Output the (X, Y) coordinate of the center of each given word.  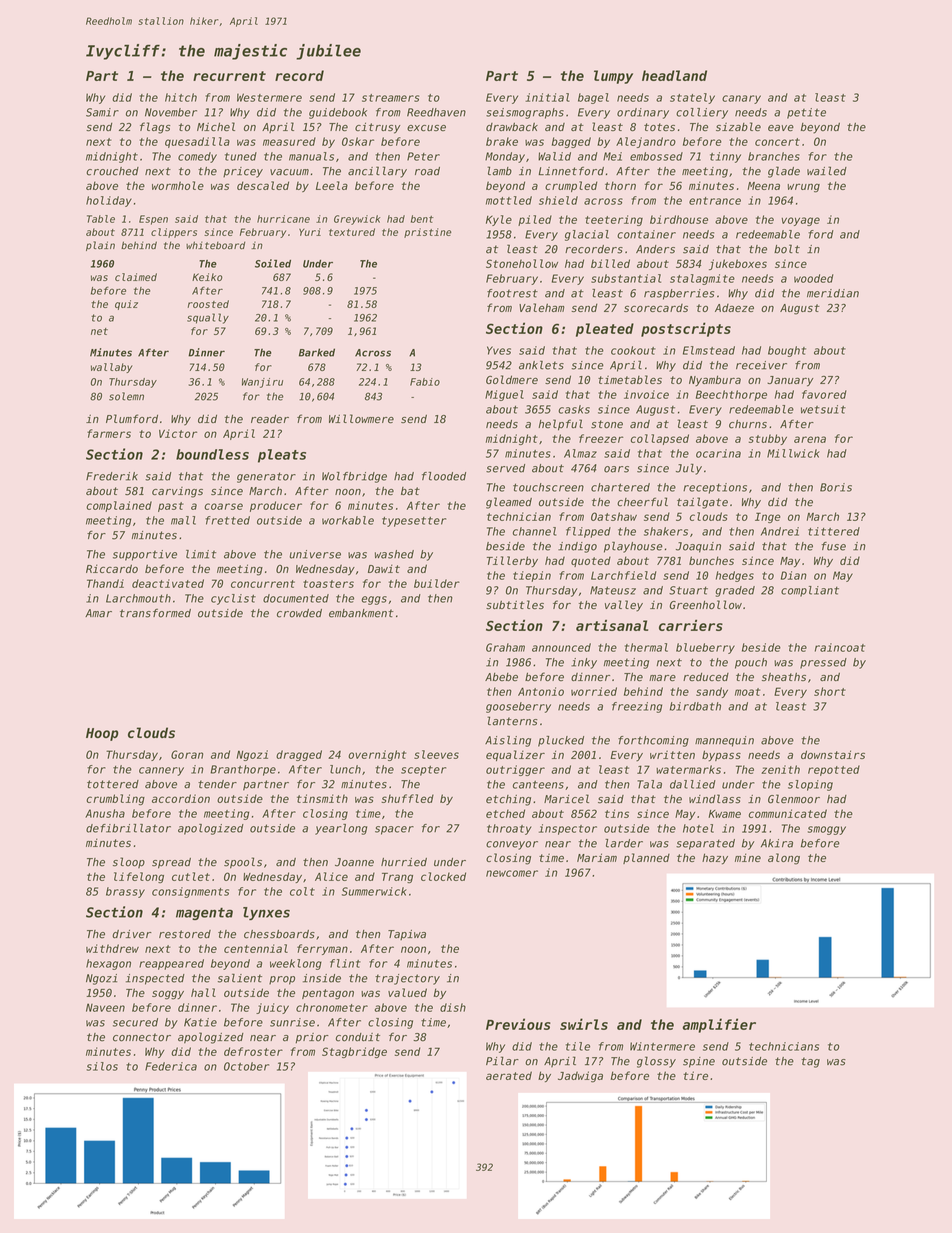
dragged (299, 755)
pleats (282, 456)
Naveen (105, 1007)
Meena (764, 186)
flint (345, 963)
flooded (444, 476)
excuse (426, 128)
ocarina (718, 453)
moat (747, 692)
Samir (102, 112)
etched (505, 813)
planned (646, 858)
